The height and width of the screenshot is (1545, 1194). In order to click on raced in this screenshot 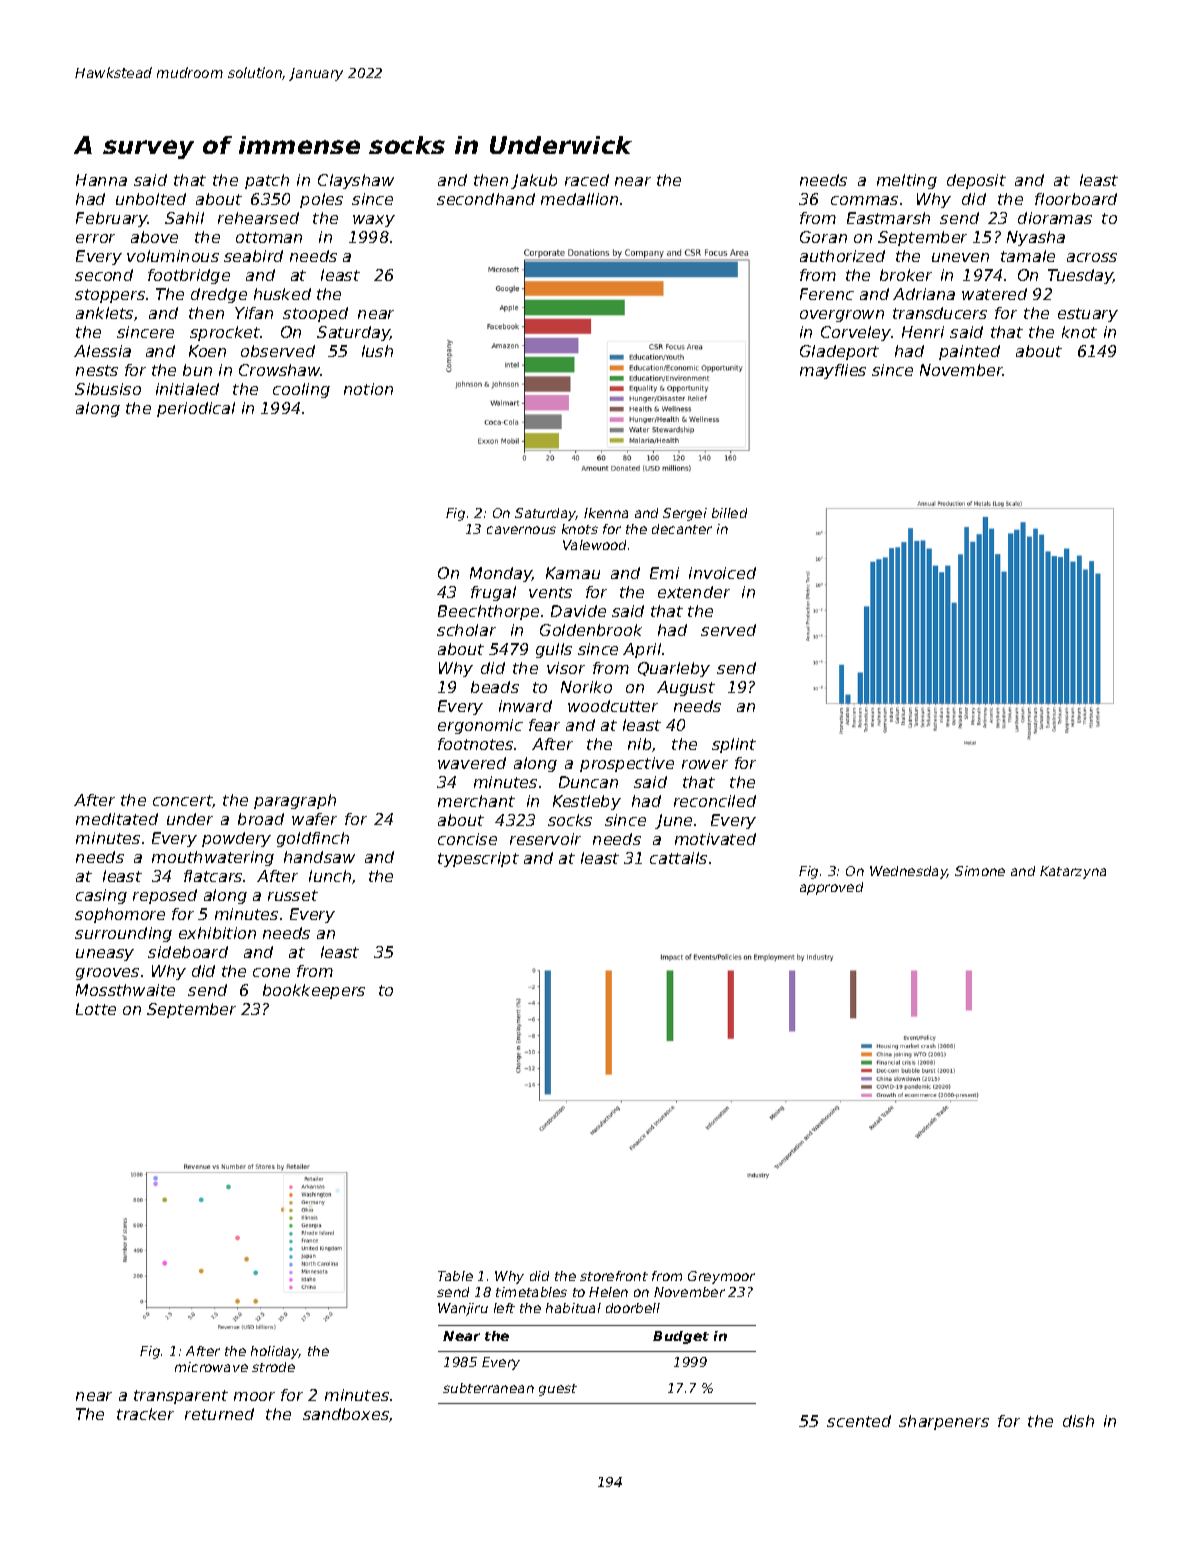, I will do `click(587, 180)`.
